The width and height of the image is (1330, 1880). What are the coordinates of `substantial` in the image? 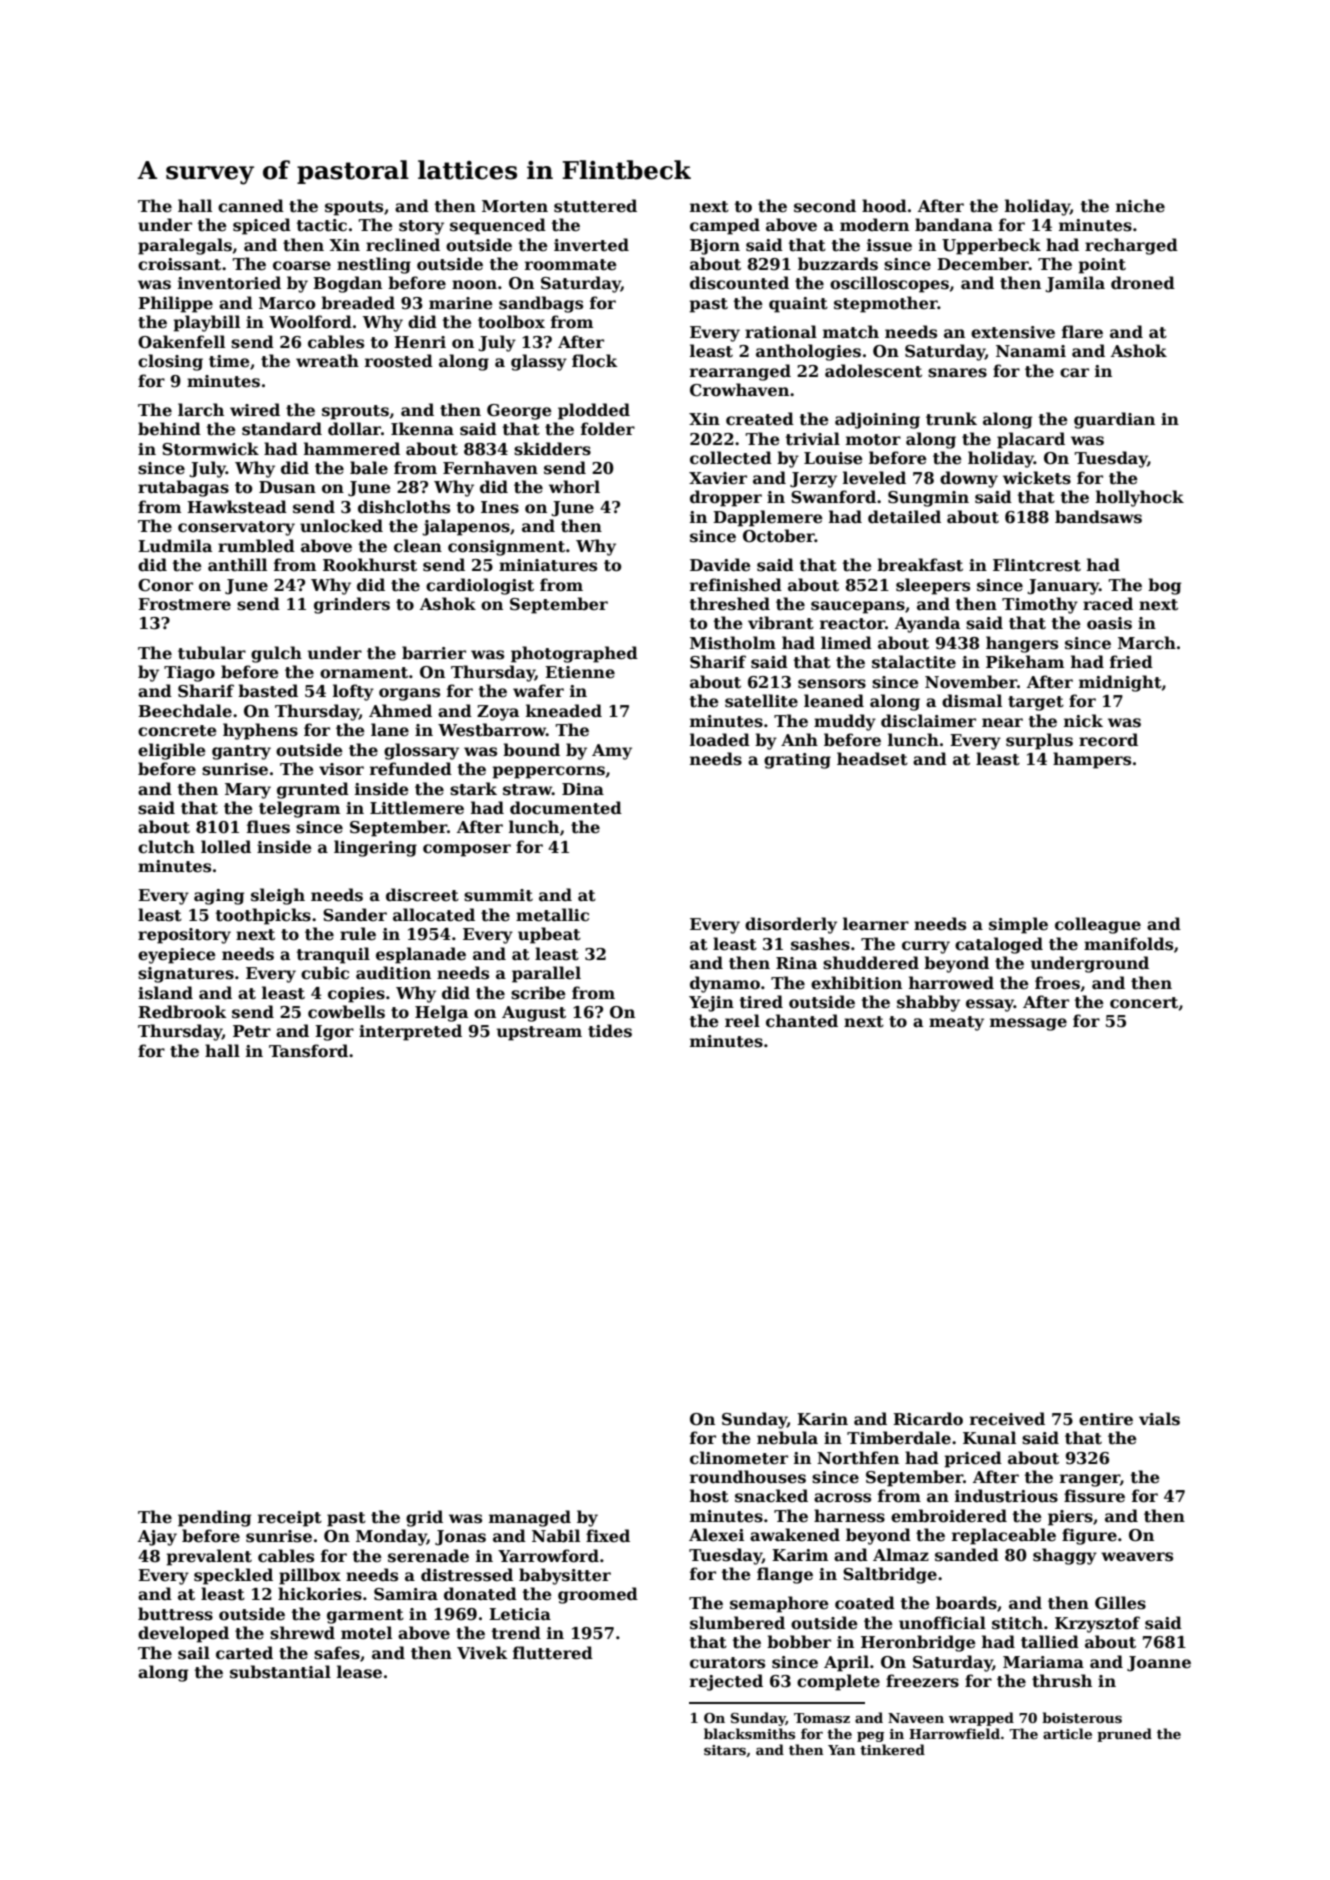 It's located at (280, 1672).
